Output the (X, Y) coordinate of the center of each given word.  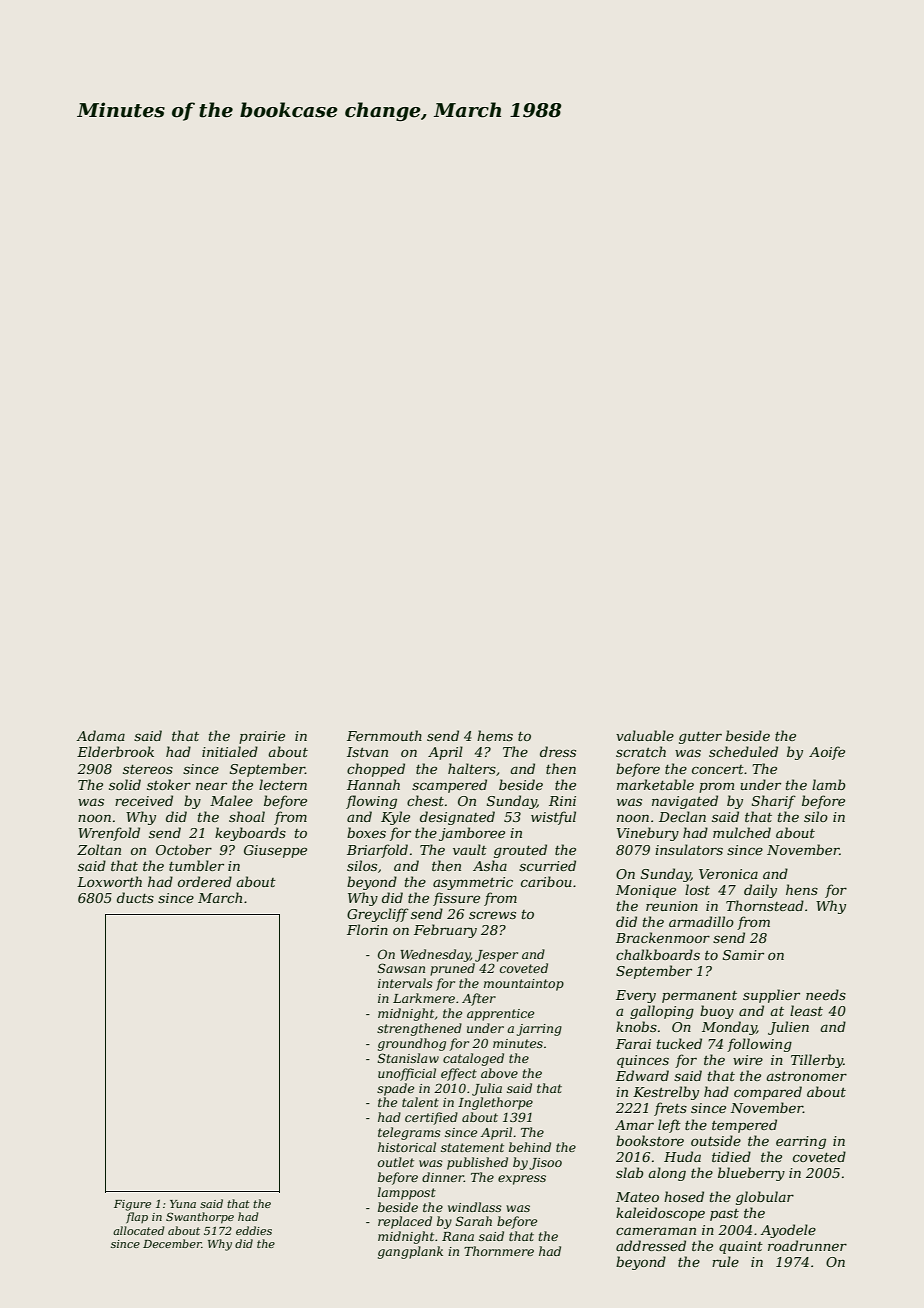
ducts (135, 897)
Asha (490, 865)
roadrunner (807, 1245)
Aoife (827, 753)
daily (760, 891)
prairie (262, 737)
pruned (452, 969)
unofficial (407, 1074)
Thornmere (499, 1251)
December (172, 1243)
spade (395, 1089)
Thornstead (765, 905)
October (184, 849)
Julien (788, 1028)
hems (495, 735)
